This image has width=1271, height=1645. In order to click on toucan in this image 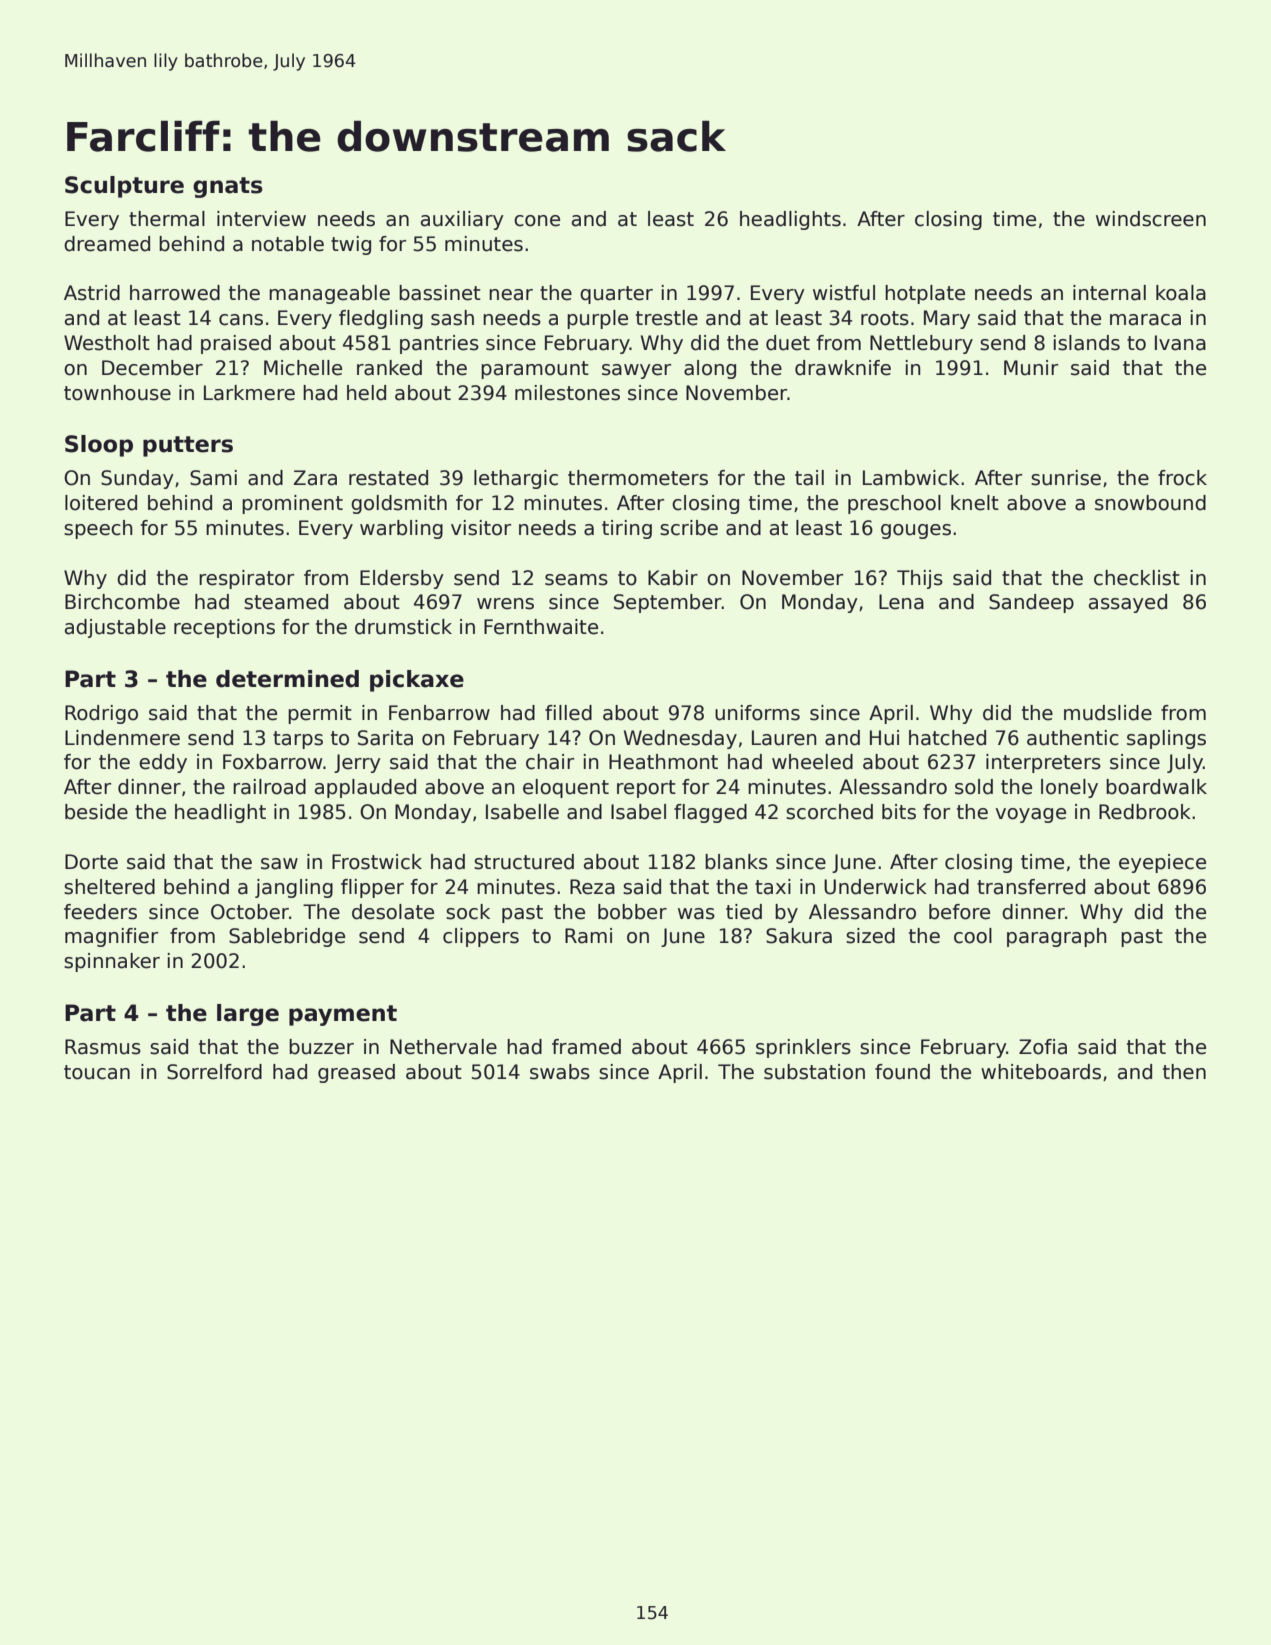, I will do `click(97, 1072)`.
